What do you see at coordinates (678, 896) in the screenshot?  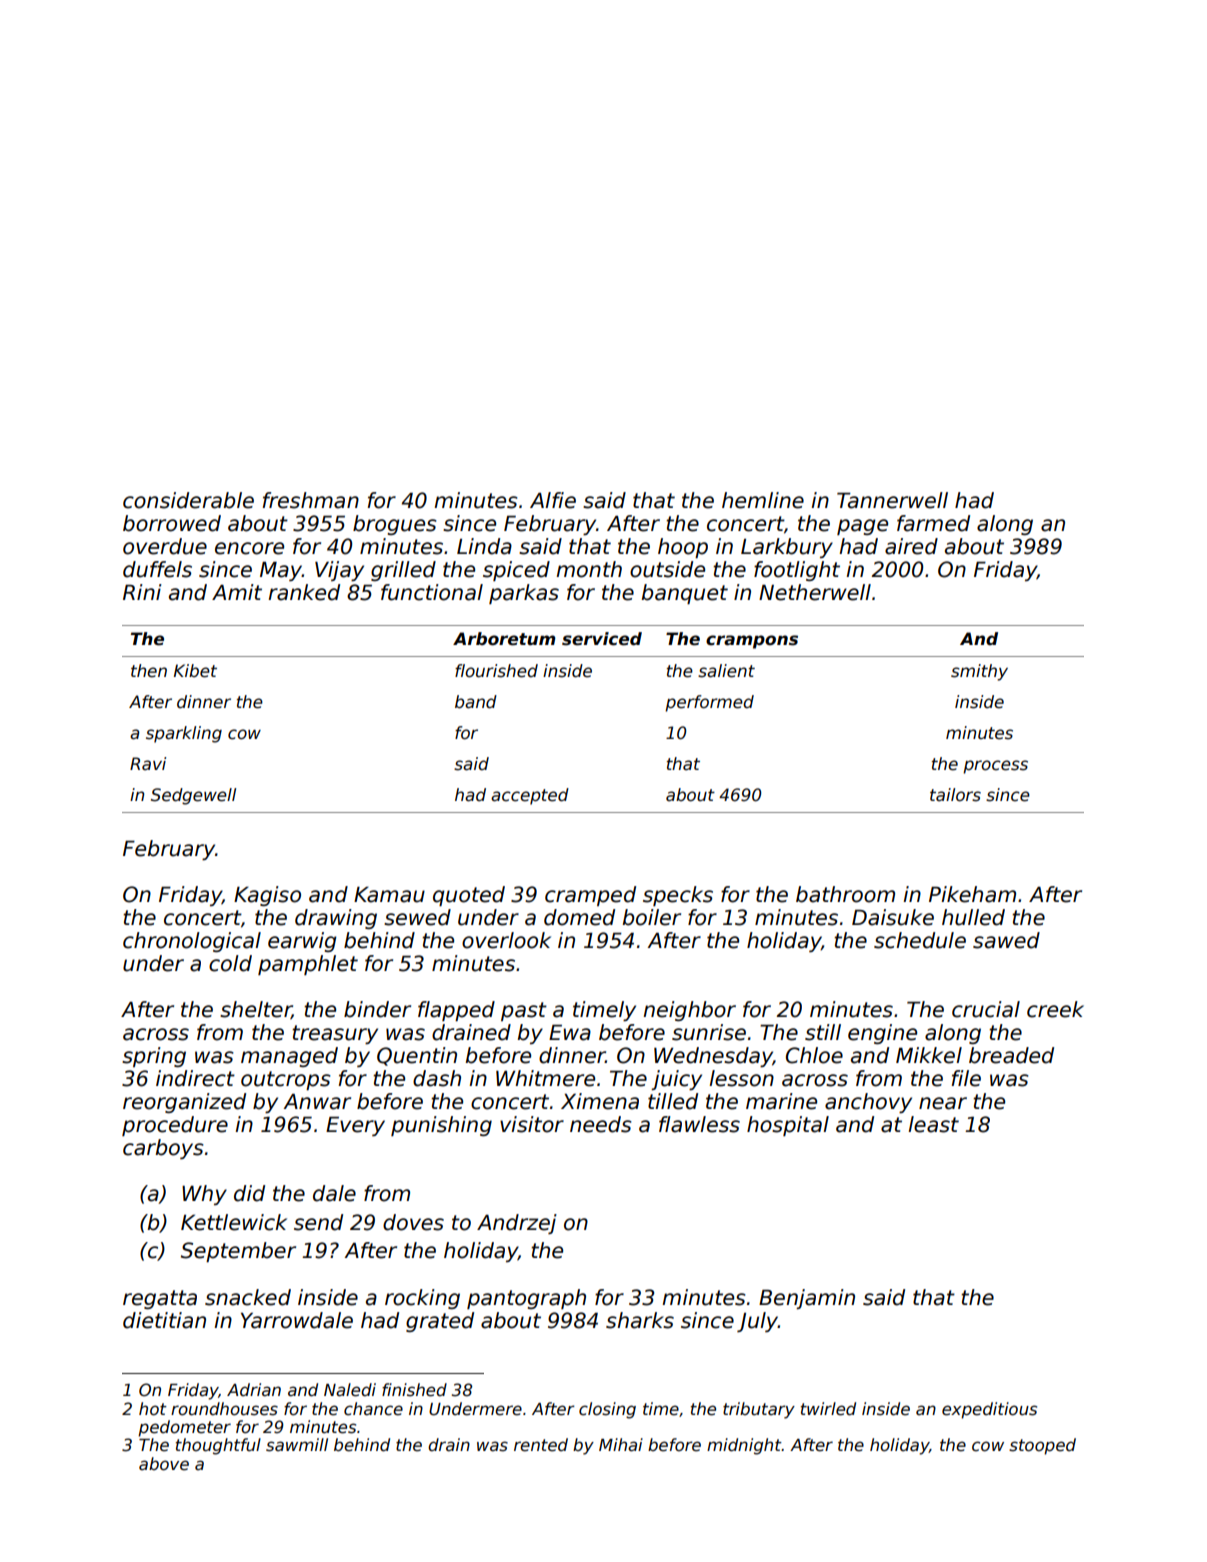 I see `specks` at bounding box center [678, 896].
